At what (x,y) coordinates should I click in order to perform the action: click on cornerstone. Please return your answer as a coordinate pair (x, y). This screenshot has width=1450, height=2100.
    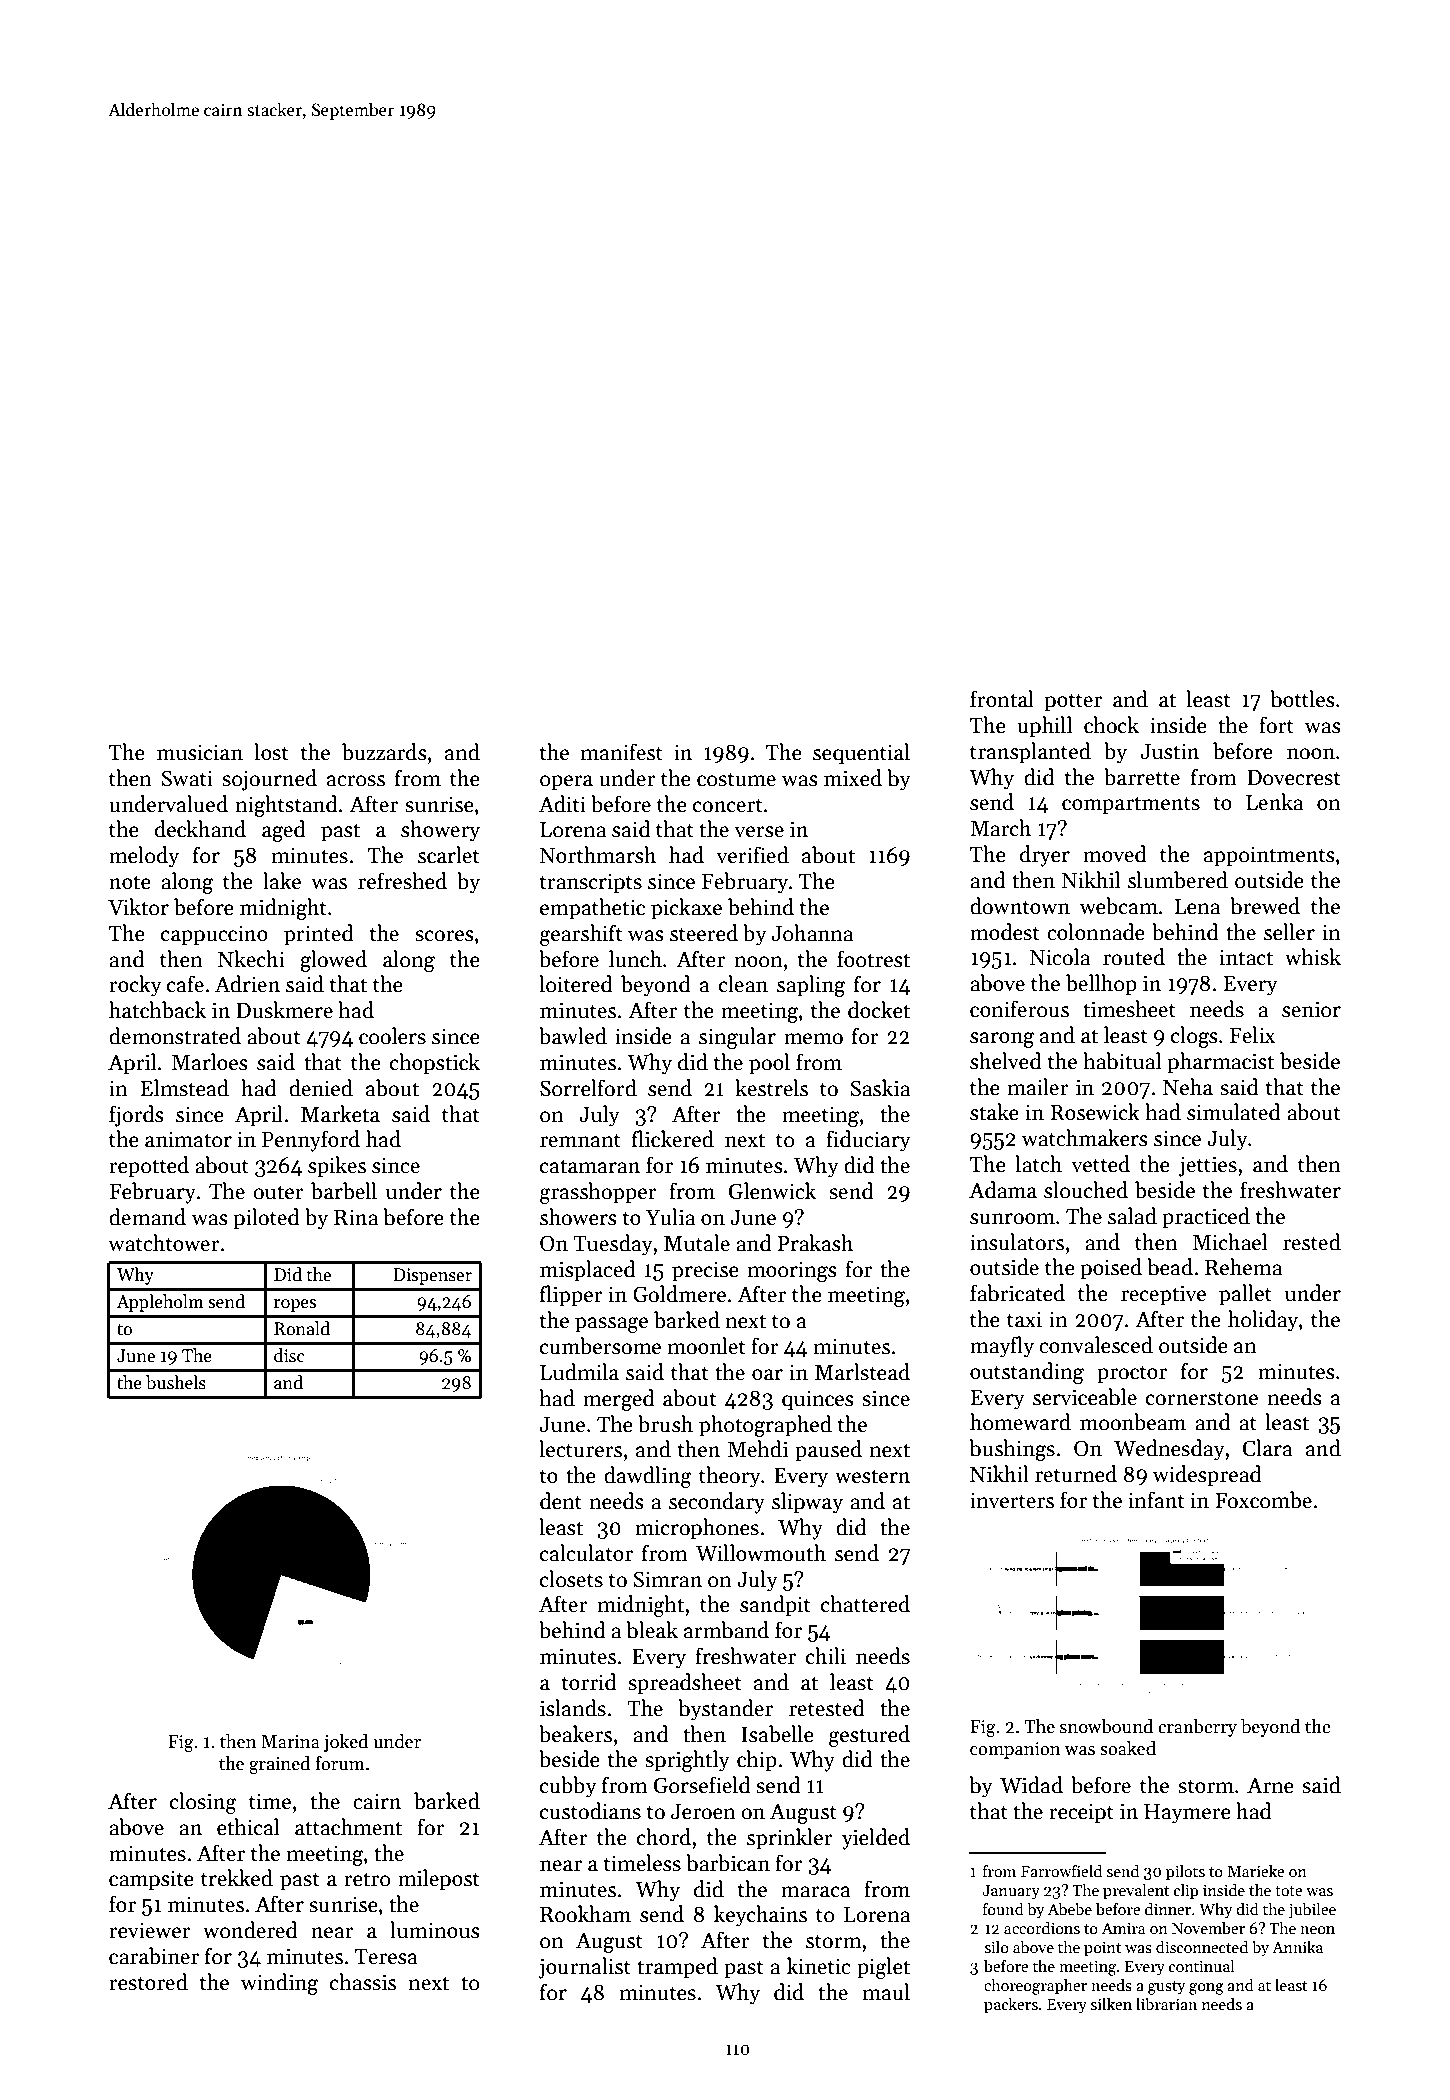
    Looking at the image, I should click on (1202, 1398).
